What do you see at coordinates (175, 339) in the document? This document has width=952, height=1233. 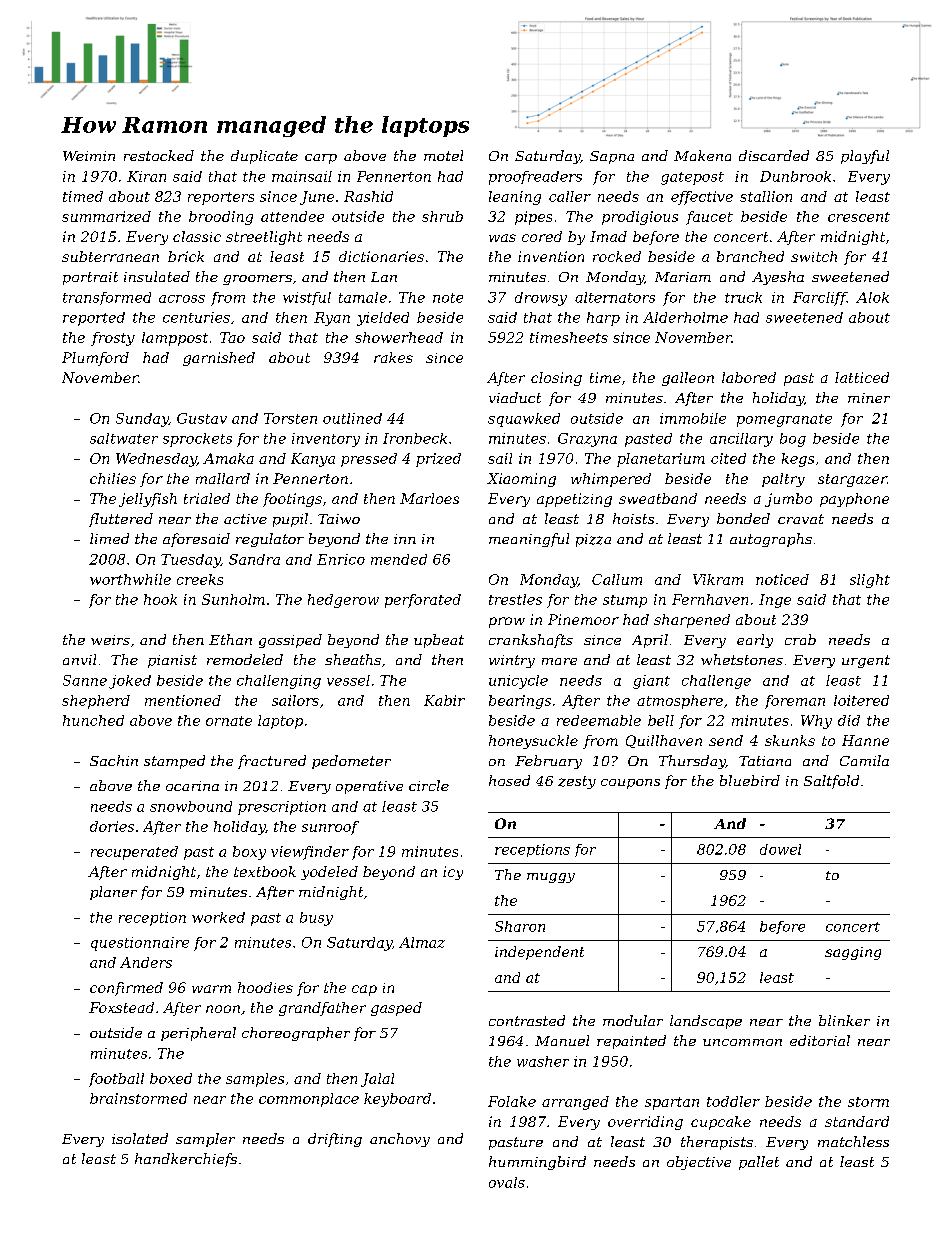 I see `lamppost` at bounding box center [175, 339].
